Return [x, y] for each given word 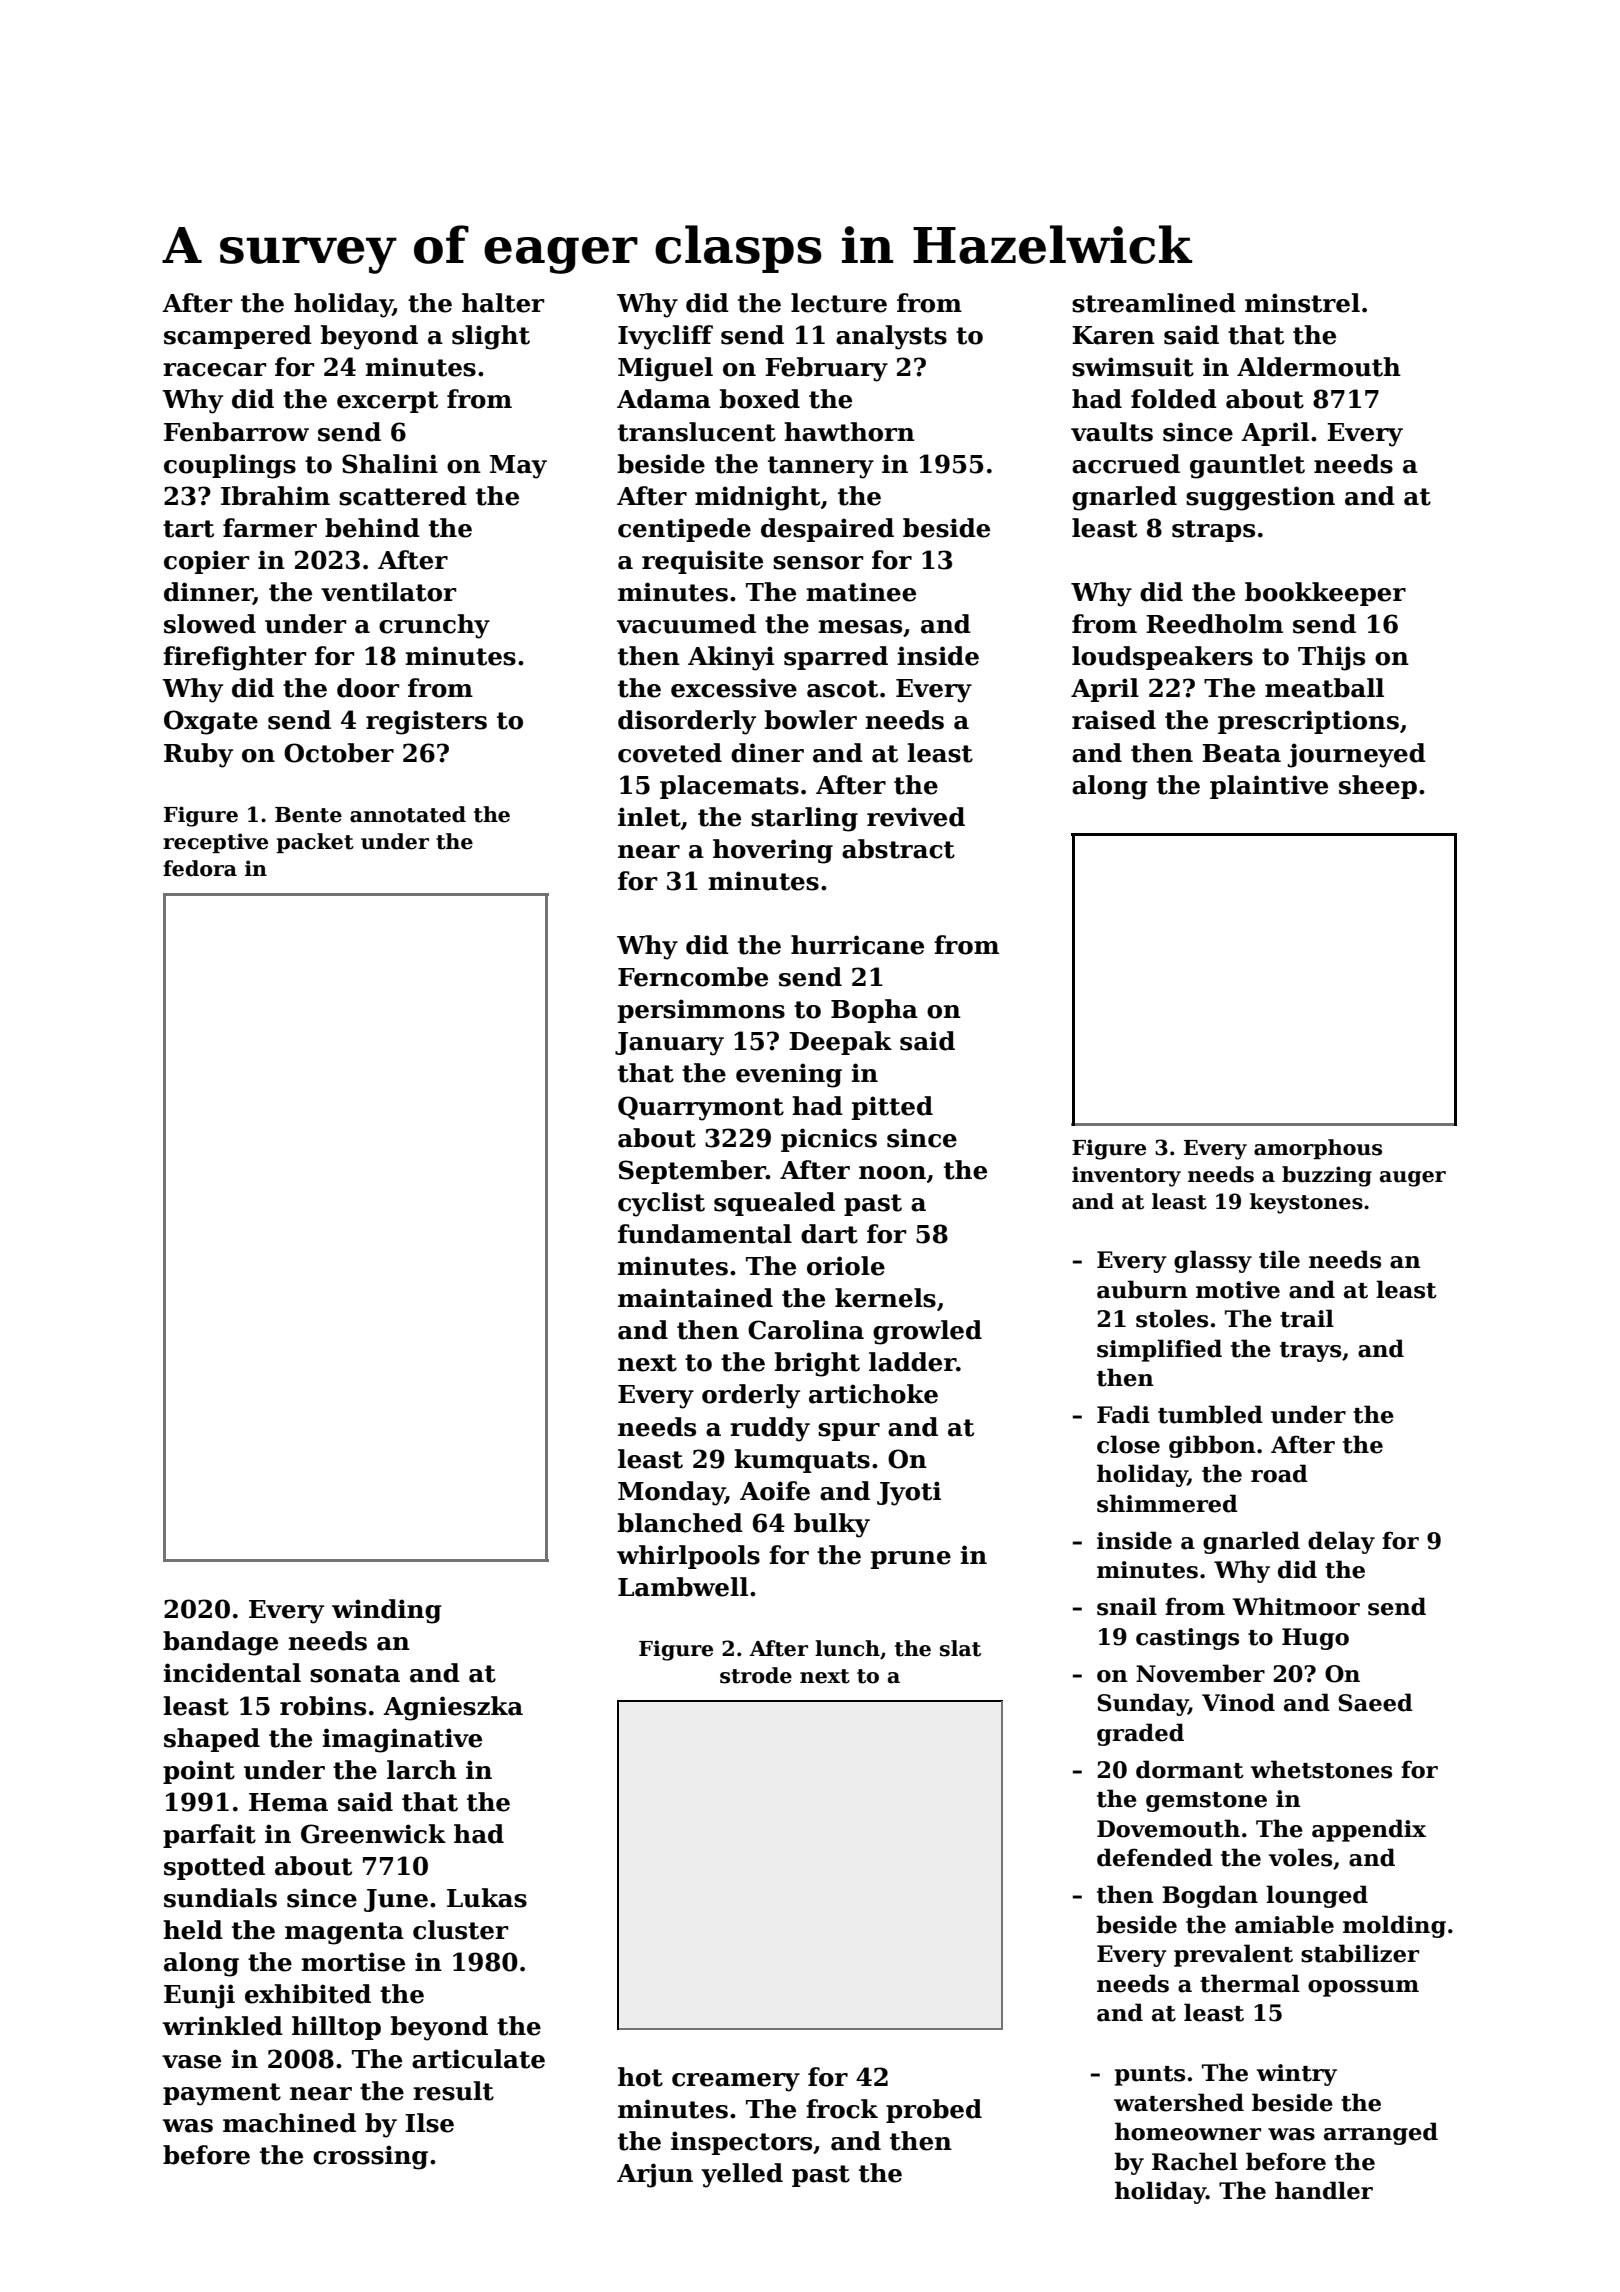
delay [1341, 1542]
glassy [1213, 1261]
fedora [200, 868]
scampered [238, 337]
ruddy [770, 1429]
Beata [1241, 753]
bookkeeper [1325, 594]
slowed [210, 624]
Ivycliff [665, 337]
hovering [773, 851]
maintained [695, 1298]
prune [911, 1560]
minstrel [1302, 303]
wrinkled [222, 2026]
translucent [697, 432]
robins [323, 1706]
